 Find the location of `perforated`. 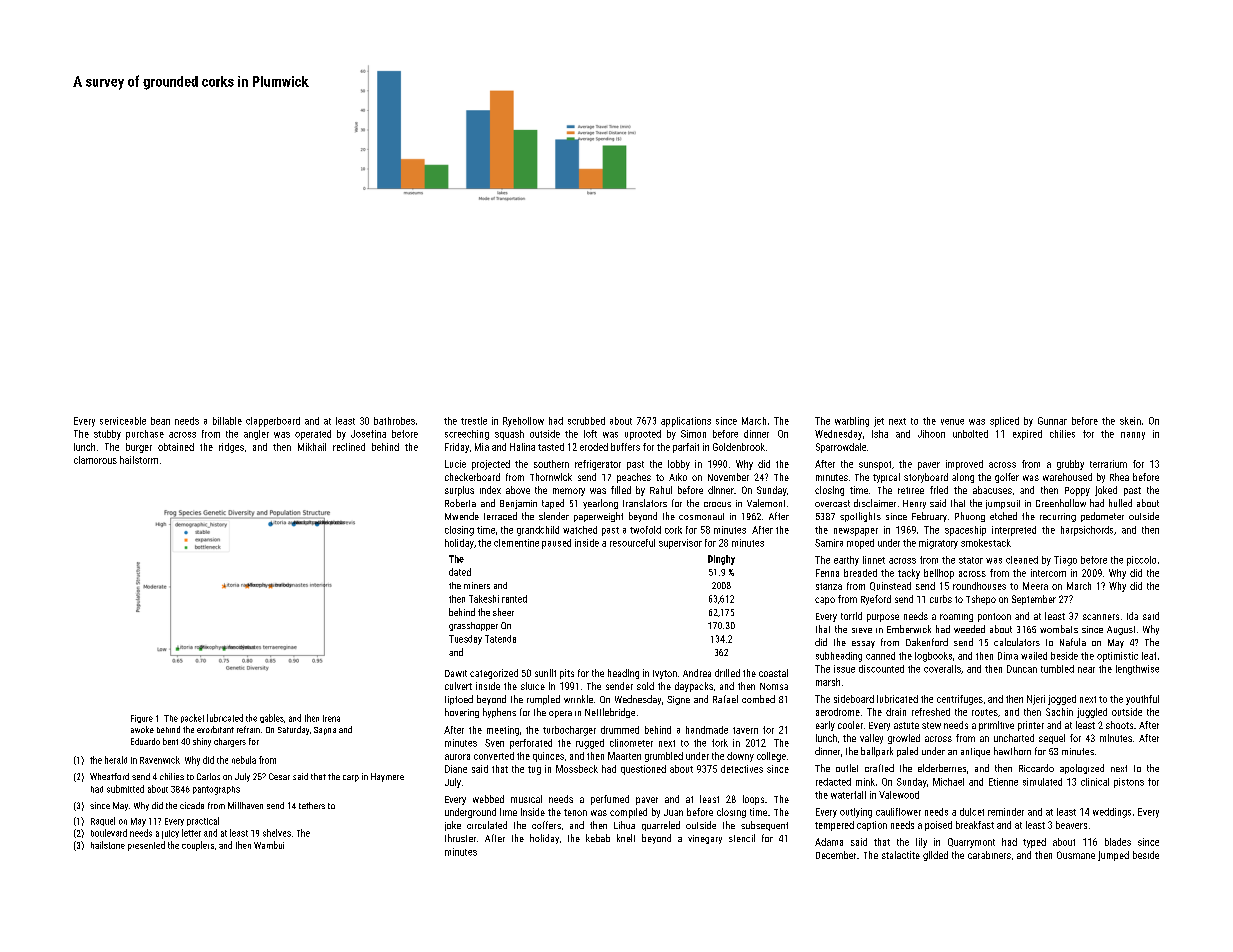

perforated is located at coordinates (531, 744).
